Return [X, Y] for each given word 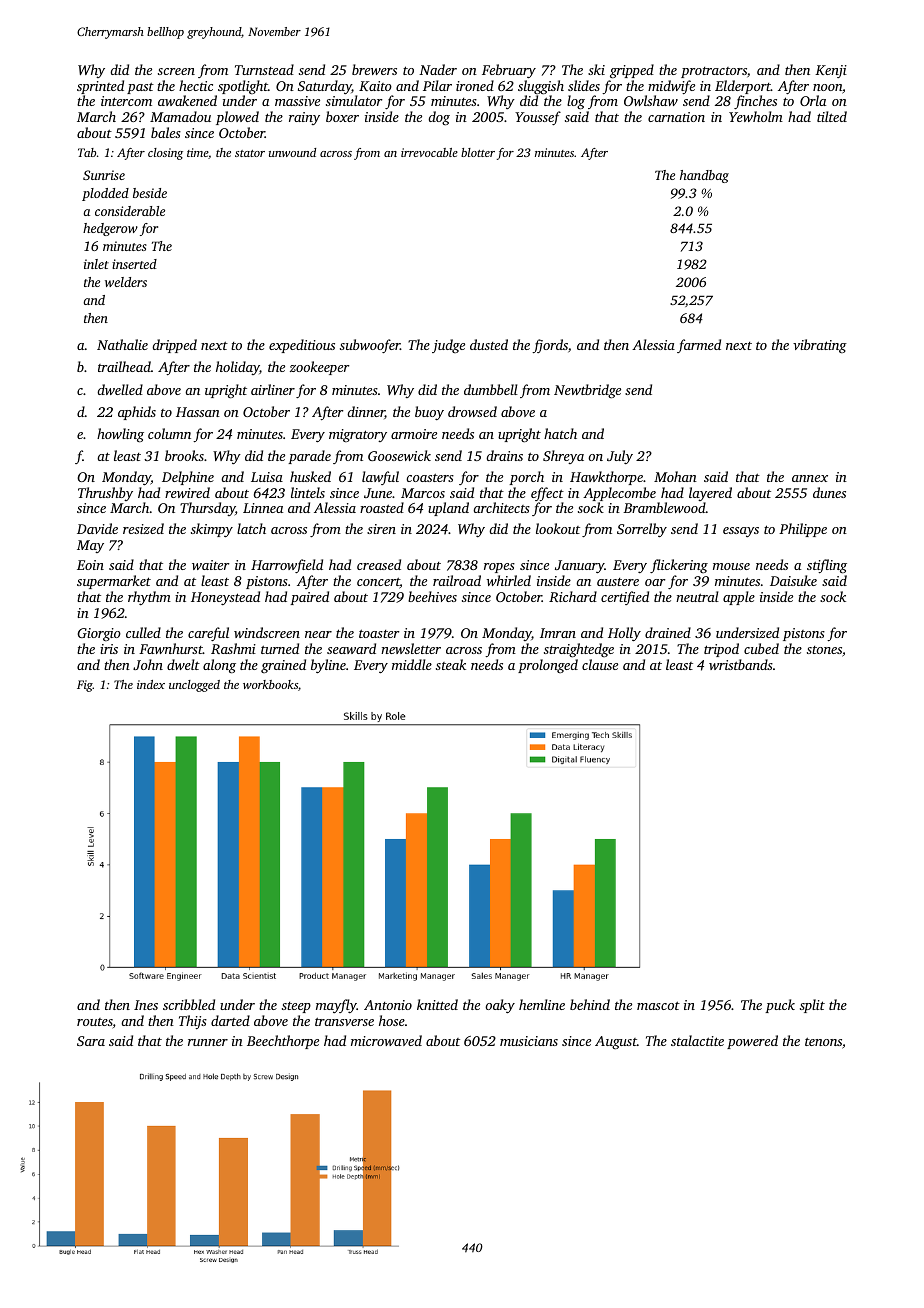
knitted [437, 1004]
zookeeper [319, 368]
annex [810, 478]
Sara [91, 1041]
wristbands [741, 664]
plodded [105, 194]
